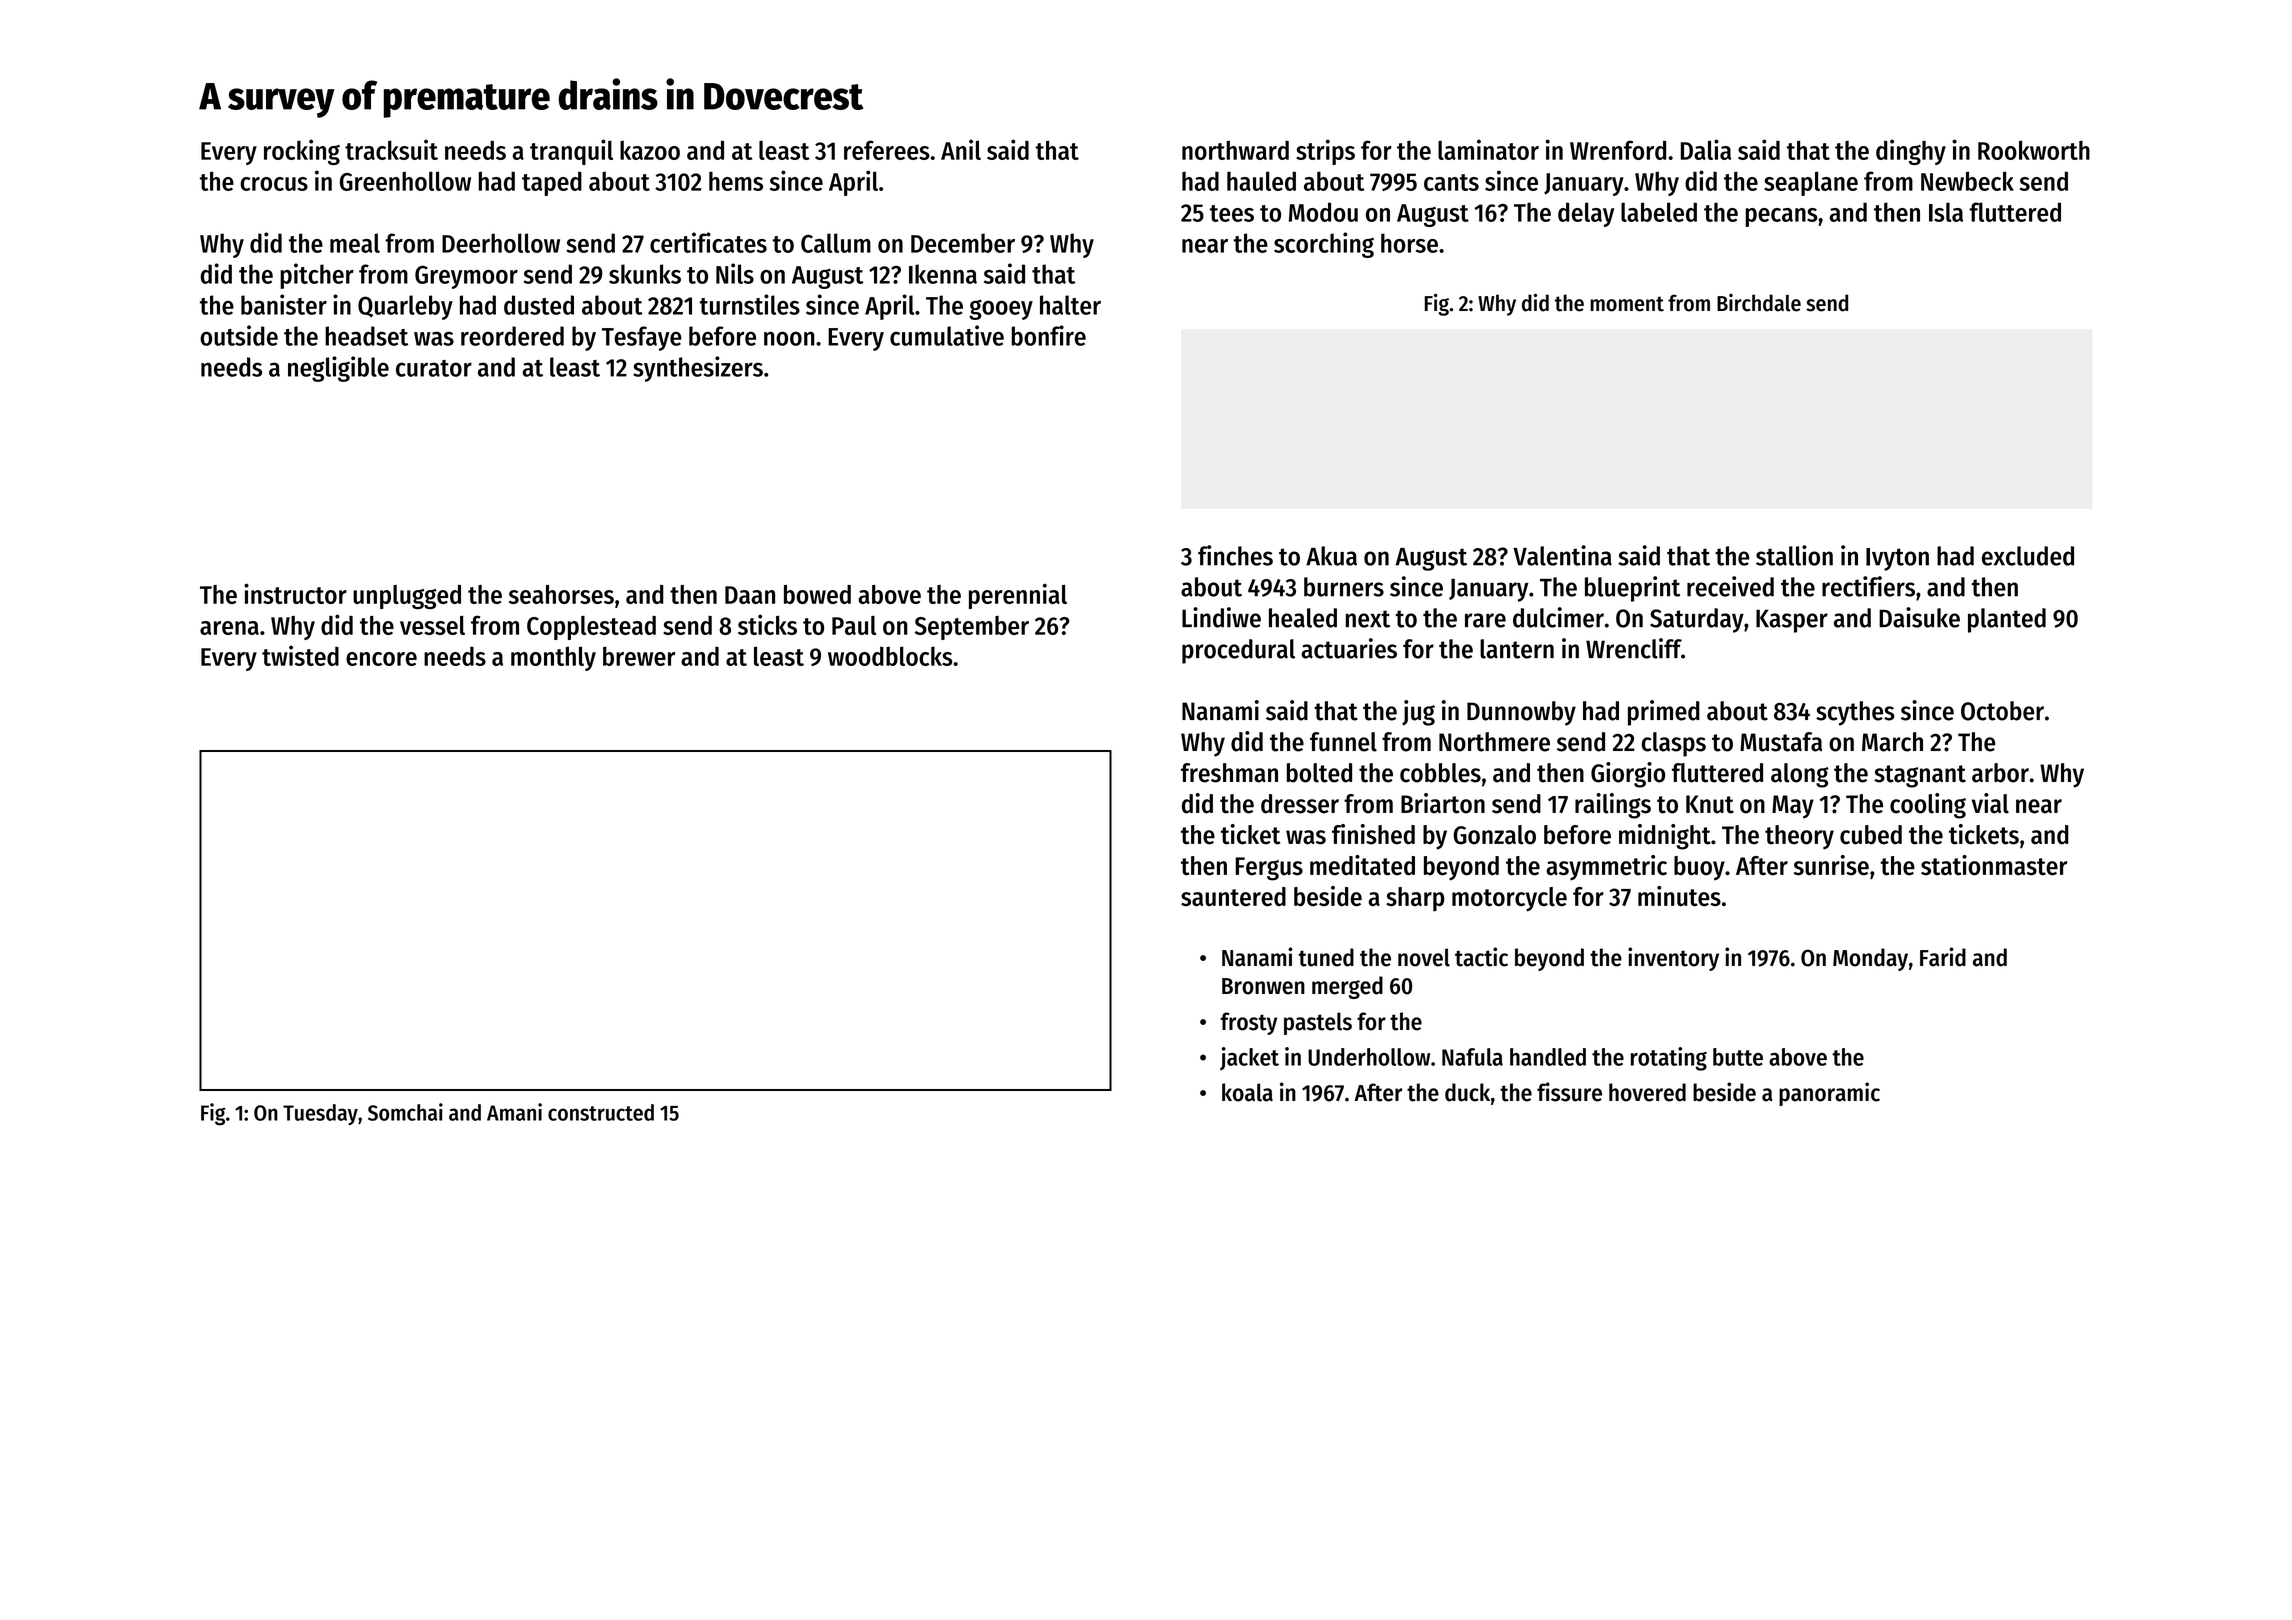 The width and height of the screenshot is (2292, 1620). Describe the element at coordinates (1300, 804) in the screenshot. I see `dresser` at that location.
